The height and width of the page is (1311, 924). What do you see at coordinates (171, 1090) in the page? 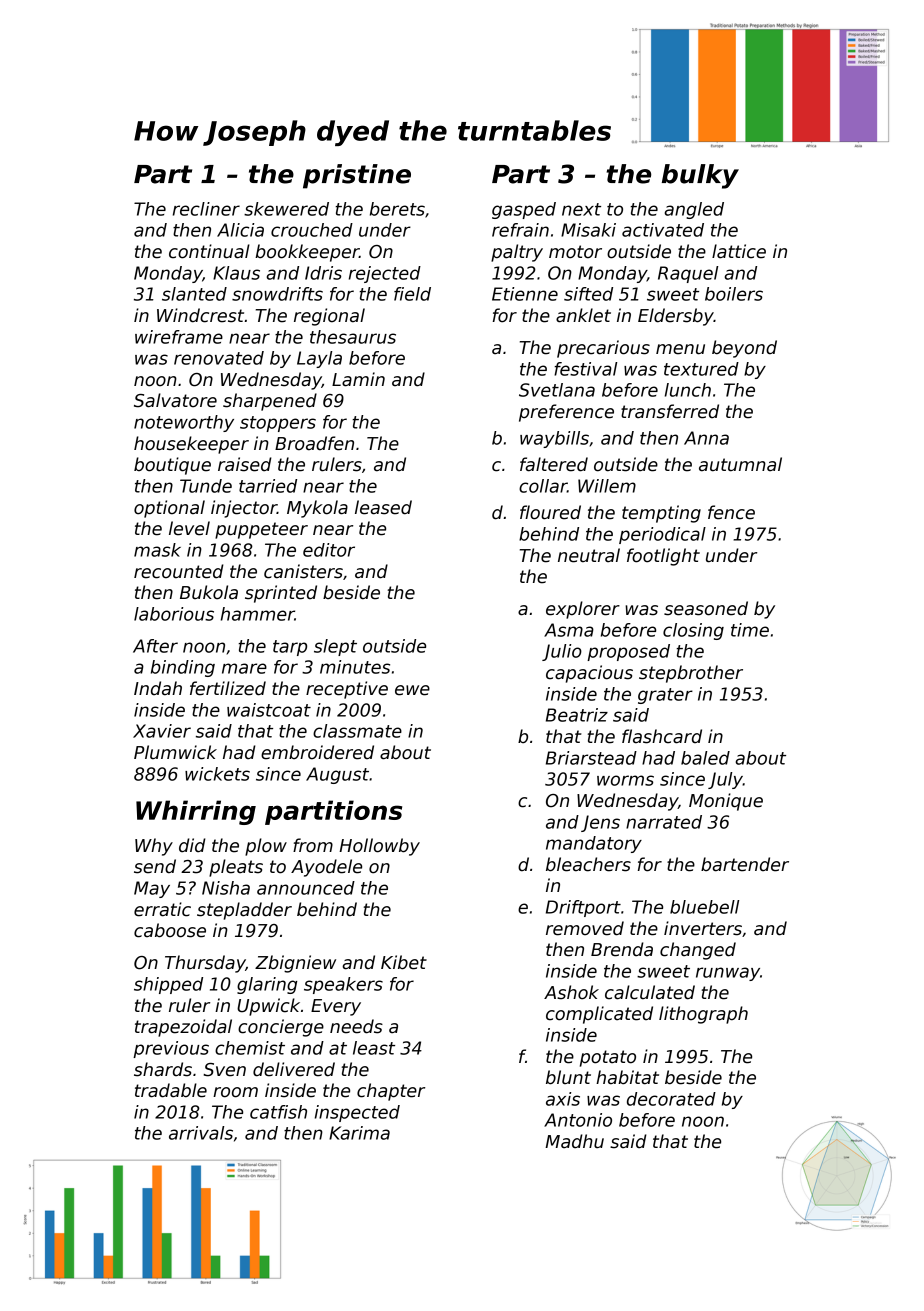
I see `tradable` at bounding box center [171, 1090].
